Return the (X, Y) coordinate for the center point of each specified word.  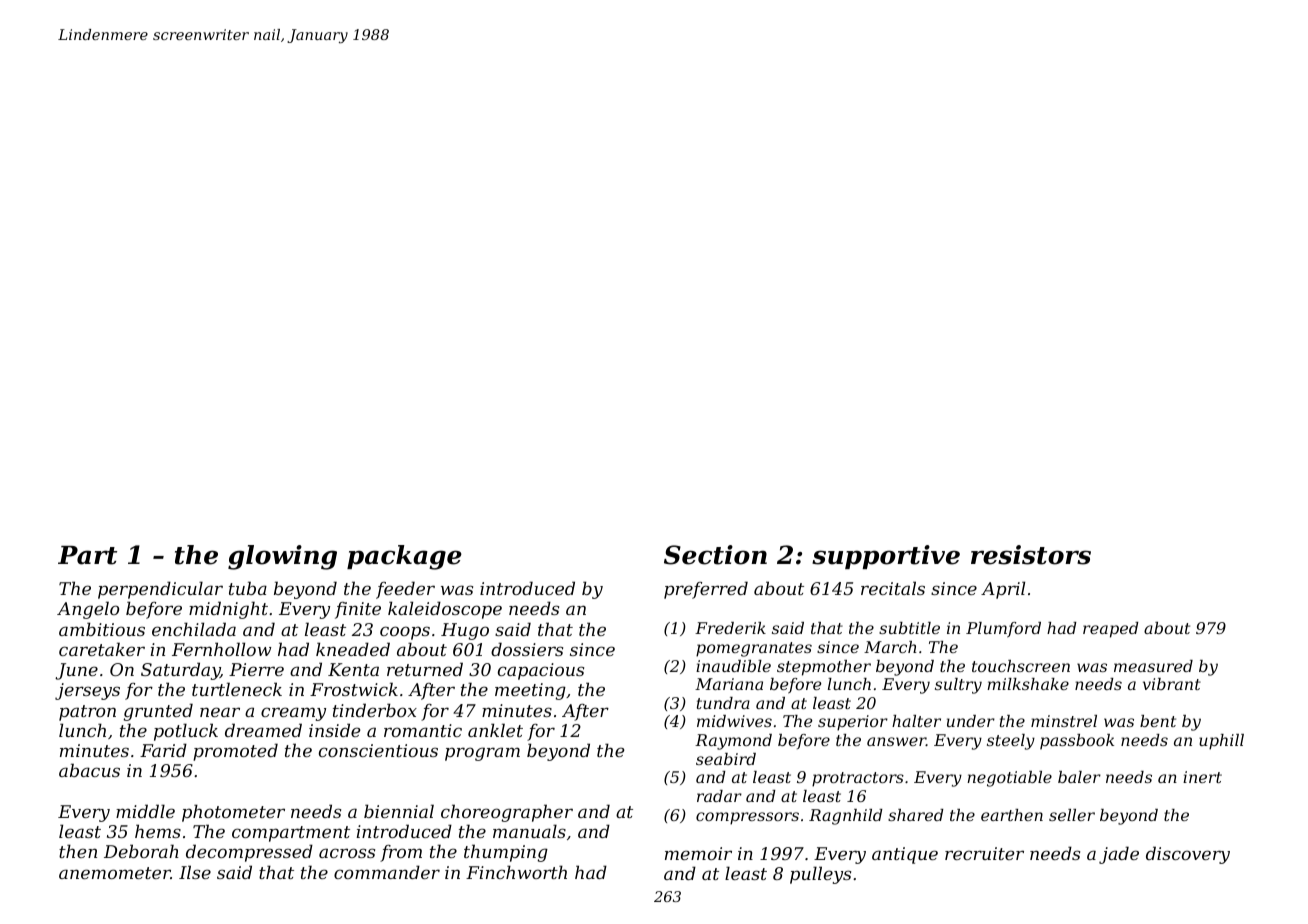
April (1003, 590)
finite (358, 610)
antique (905, 855)
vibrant (1172, 684)
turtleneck (237, 689)
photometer (233, 813)
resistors (1031, 555)
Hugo (465, 631)
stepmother (824, 668)
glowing (282, 557)
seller (1072, 815)
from (401, 853)
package (404, 557)
